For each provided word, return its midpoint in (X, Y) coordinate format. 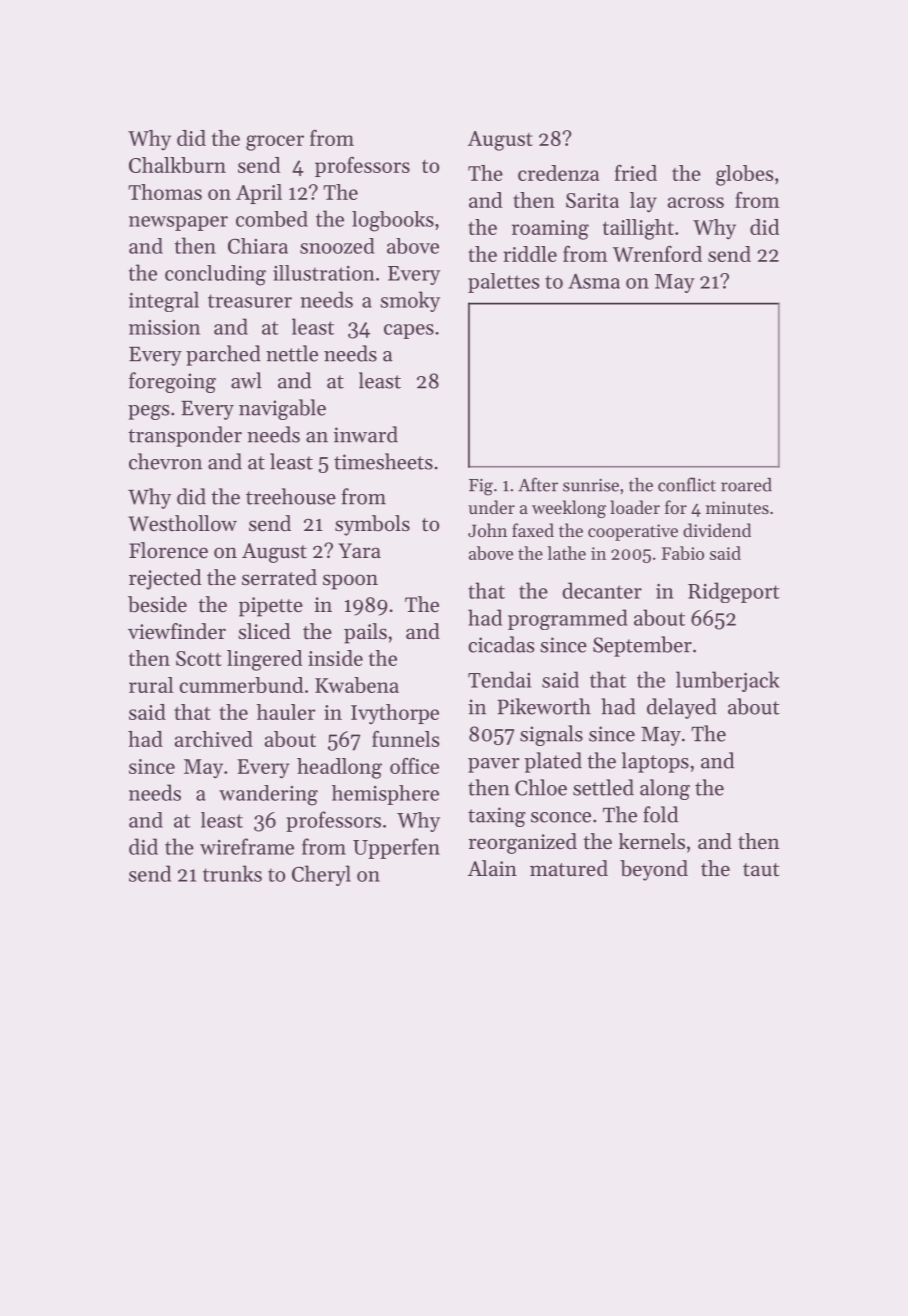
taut (761, 870)
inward (366, 434)
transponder (185, 436)
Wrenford (657, 253)
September (642, 646)
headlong (339, 768)
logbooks (393, 221)
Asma (594, 281)
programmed (568, 619)
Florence (168, 550)
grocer (275, 143)
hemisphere (385, 795)
